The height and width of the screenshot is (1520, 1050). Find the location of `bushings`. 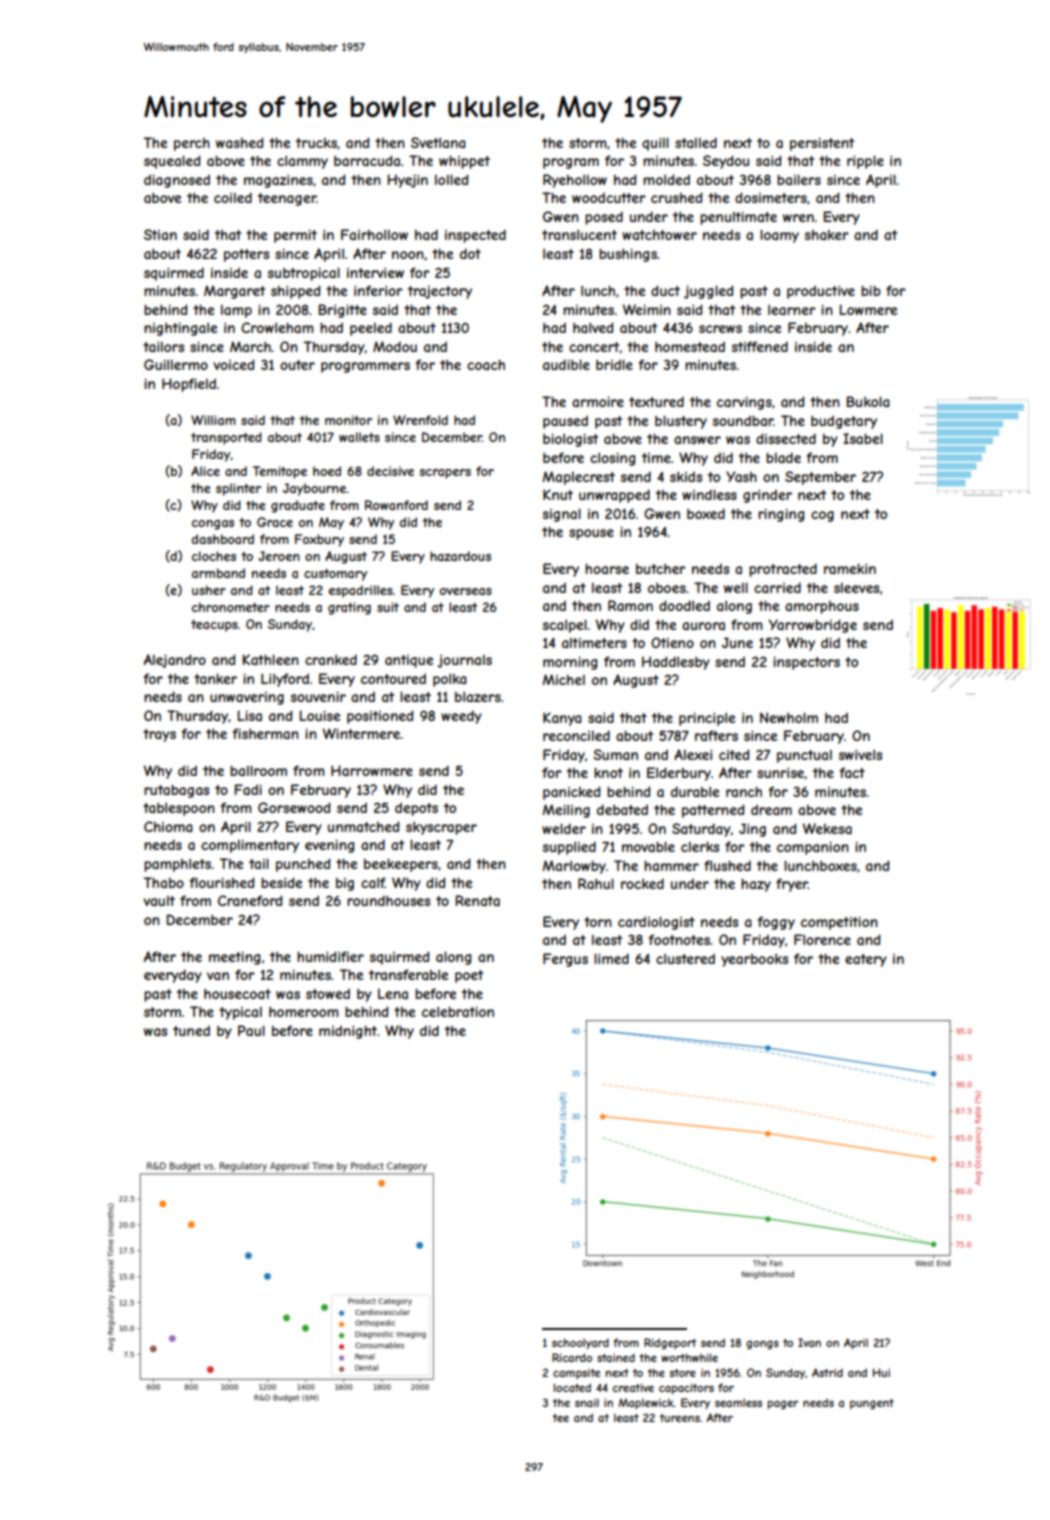

bushings is located at coordinates (628, 255).
